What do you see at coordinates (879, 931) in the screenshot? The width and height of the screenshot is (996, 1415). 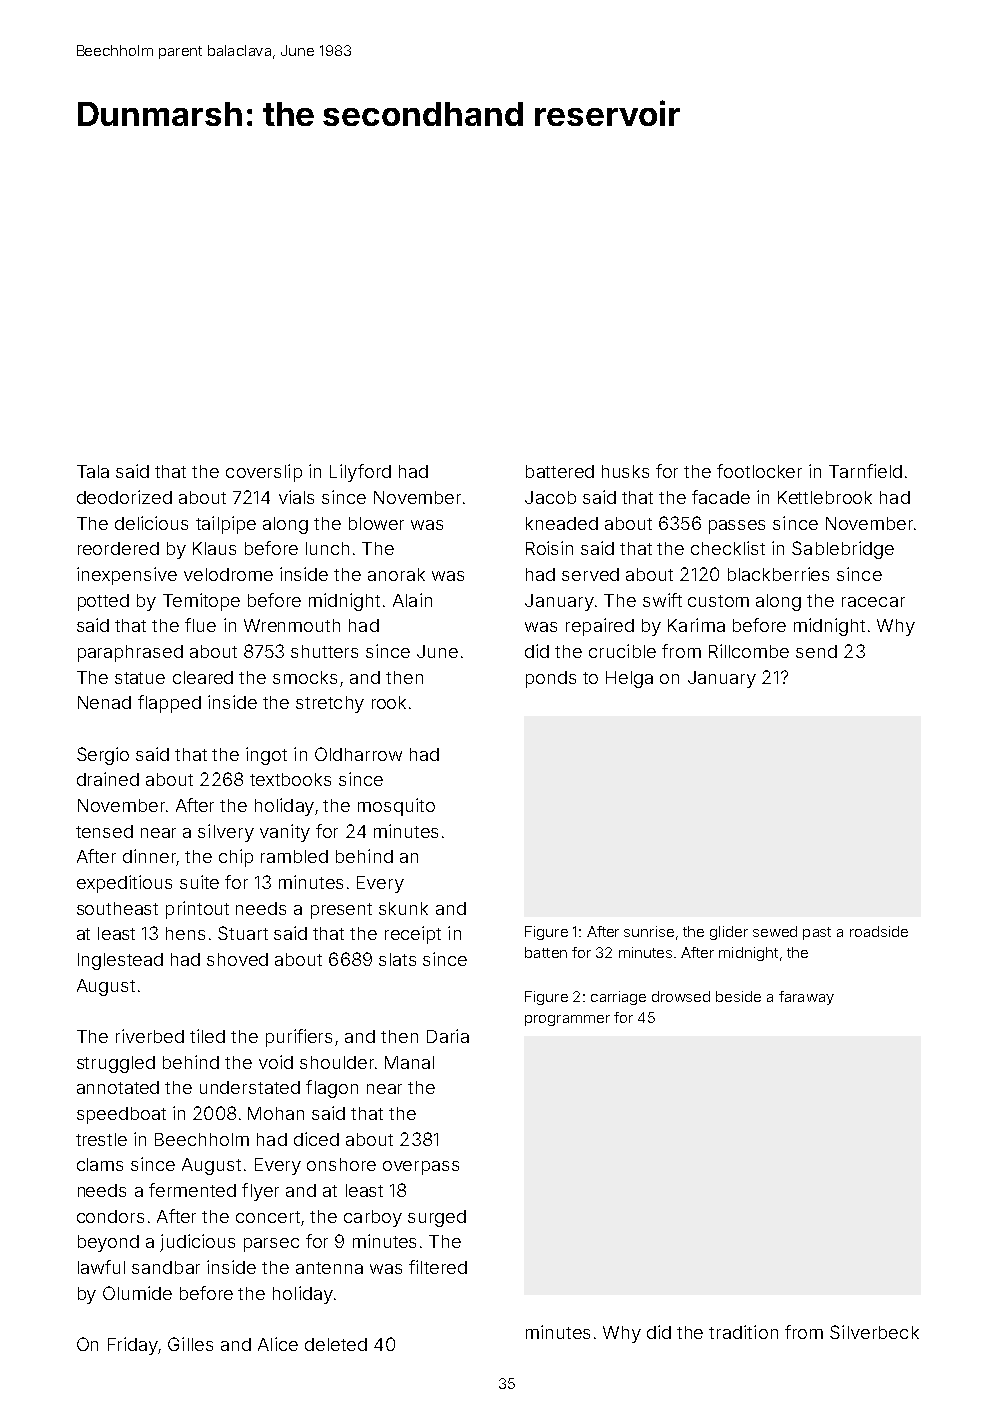 I see `roadside` at bounding box center [879, 931].
